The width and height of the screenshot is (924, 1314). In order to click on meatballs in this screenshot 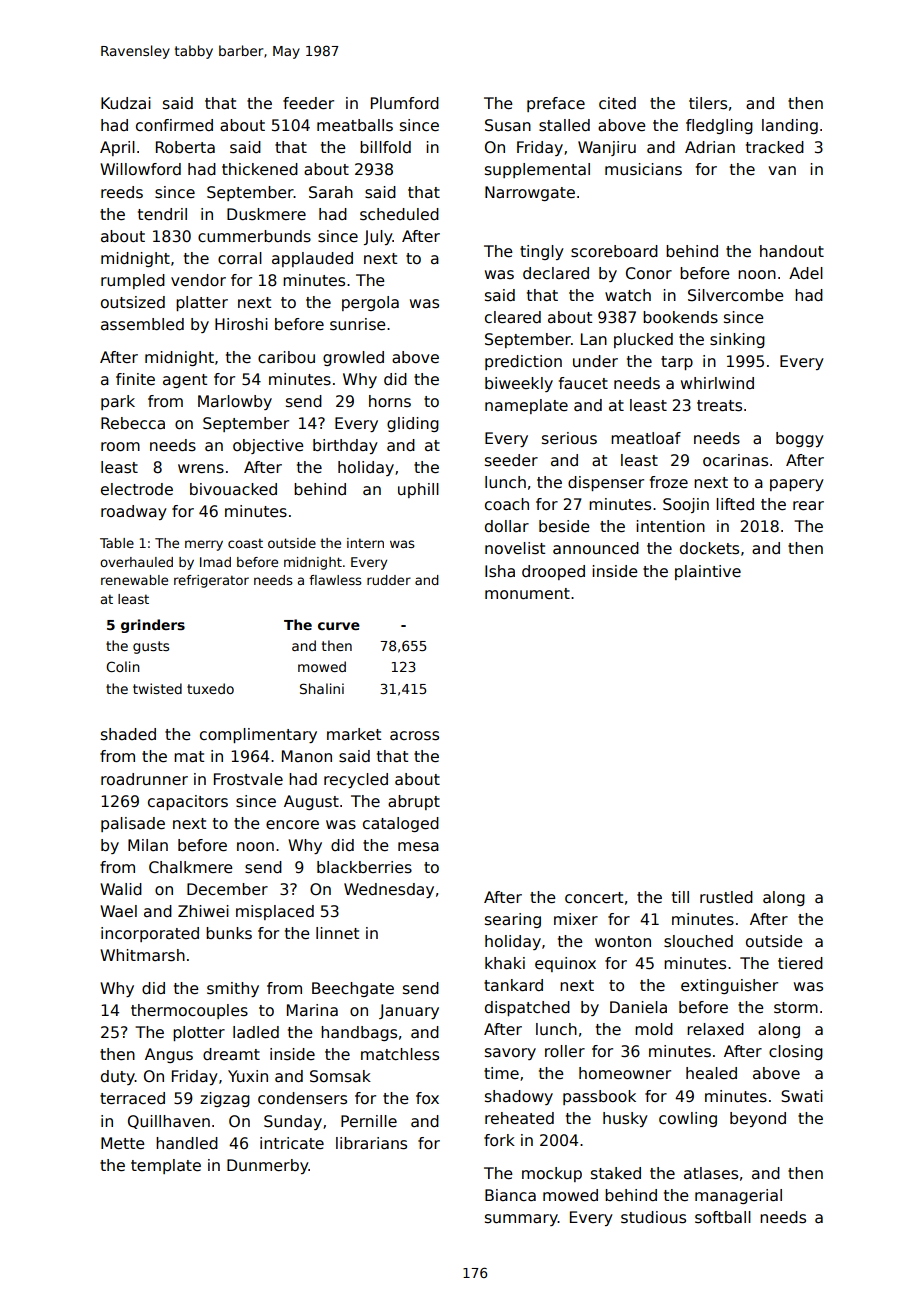, I will do `click(355, 125)`.
